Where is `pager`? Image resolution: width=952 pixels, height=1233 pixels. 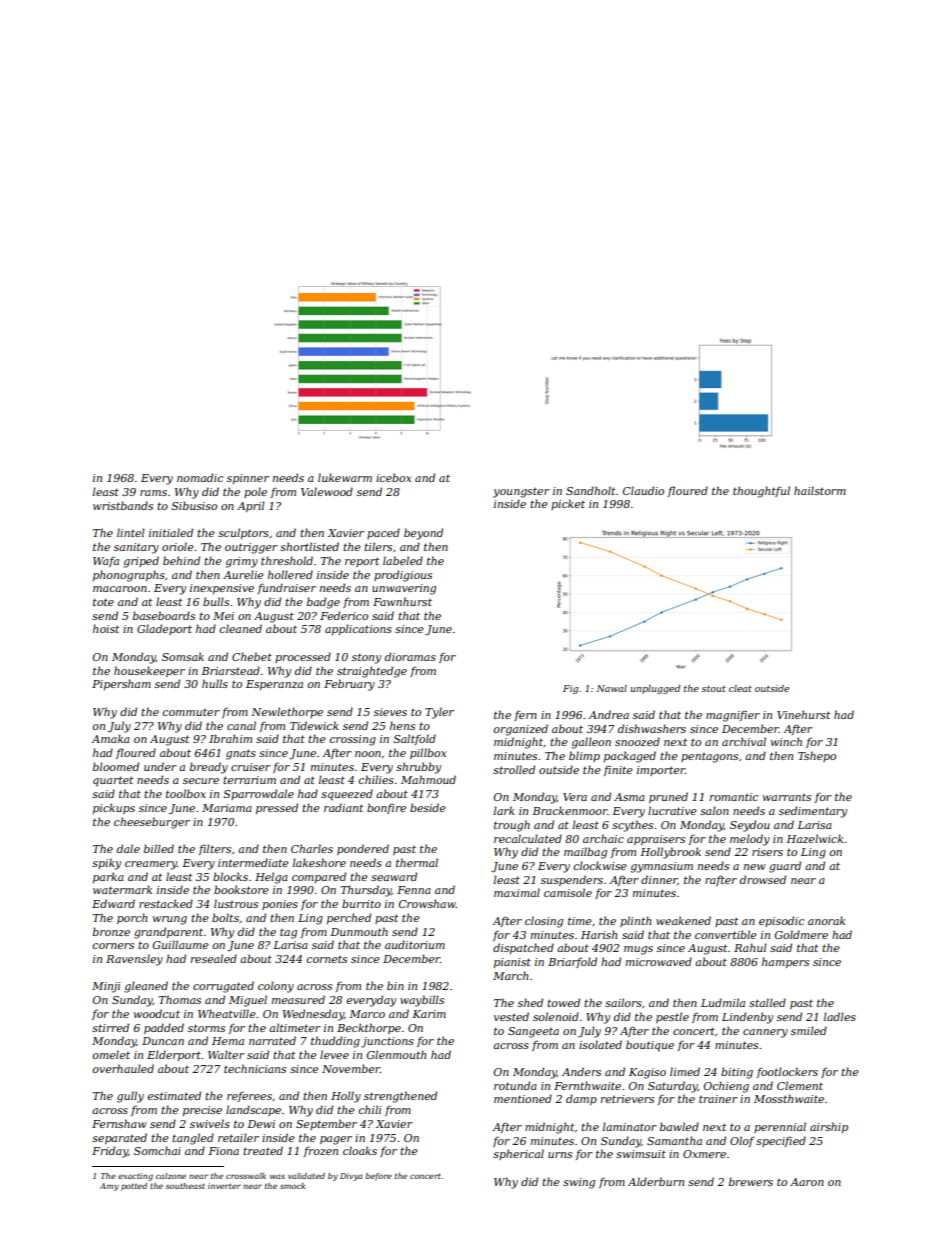
pager is located at coordinates (336, 1140).
